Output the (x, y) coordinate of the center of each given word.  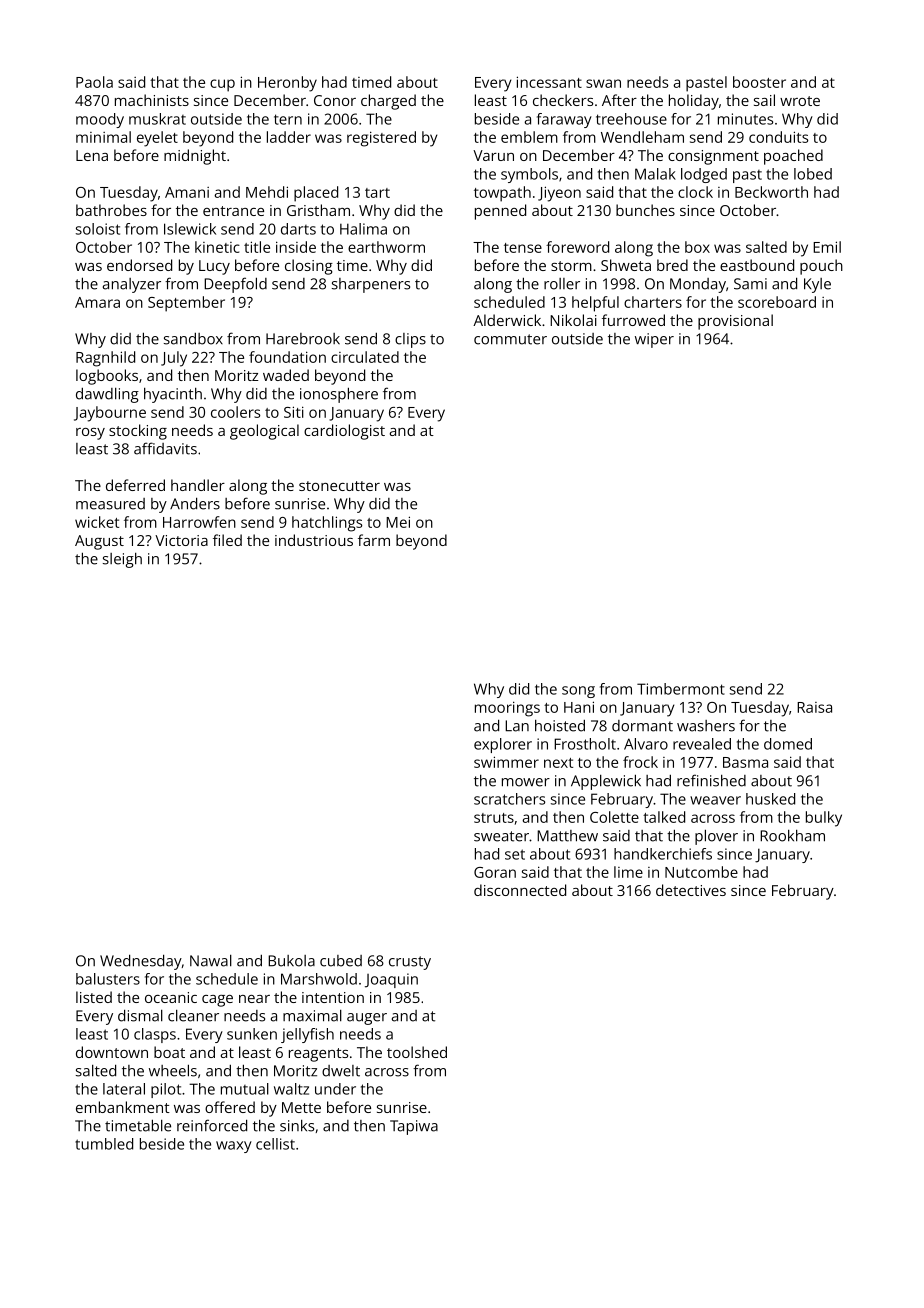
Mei (398, 522)
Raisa (814, 707)
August (99, 542)
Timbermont (681, 689)
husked (770, 799)
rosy (90, 434)
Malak (655, 174)
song (578, 692)
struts (494, 818)
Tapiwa (414, 1127)
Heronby (287, 84)
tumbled (104, 1144)
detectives (691, 890)
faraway (564, 120)
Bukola (291, 961)
